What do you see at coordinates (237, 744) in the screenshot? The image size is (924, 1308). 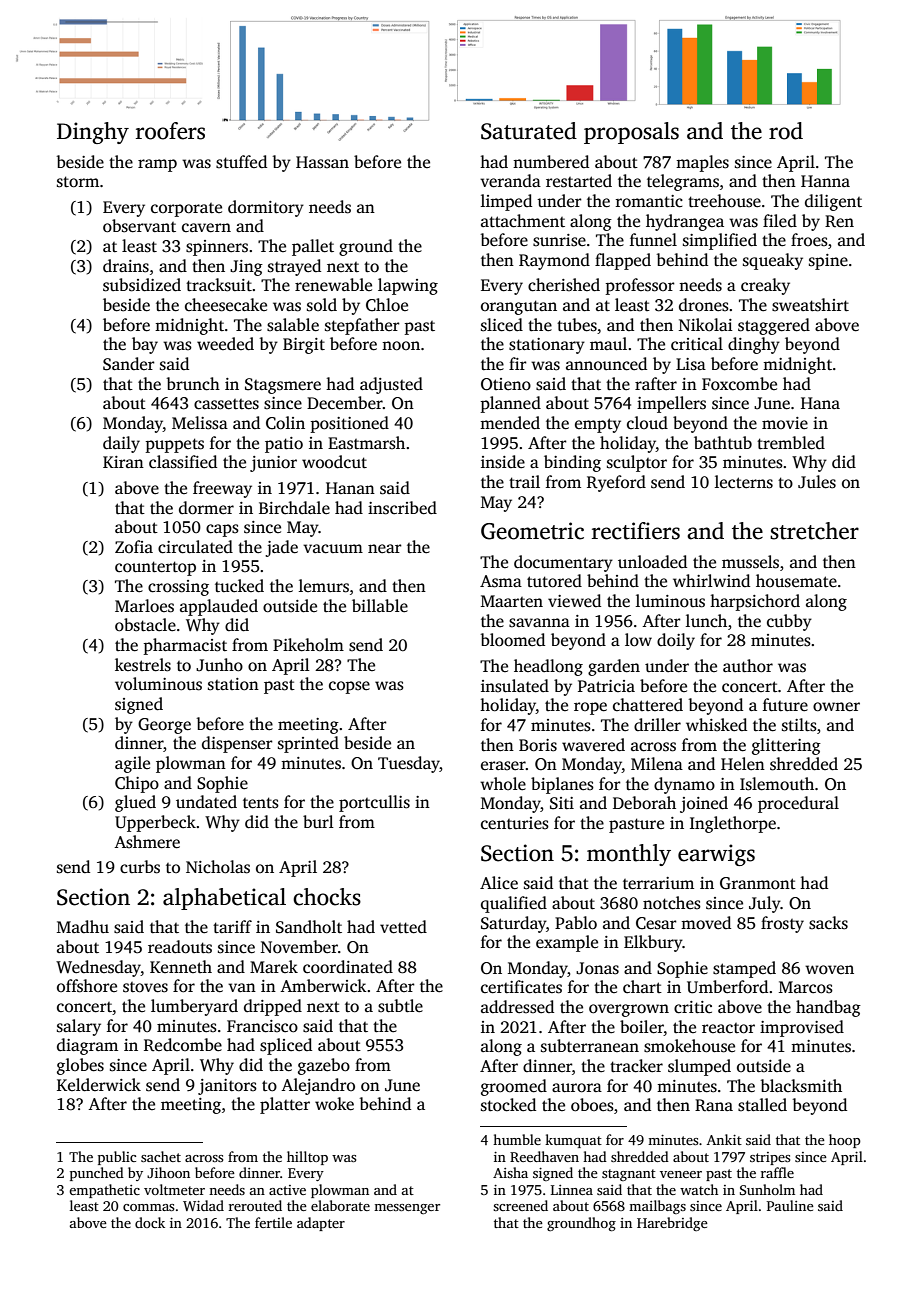 I see `dispenser` at bounding box center [237, 744].
